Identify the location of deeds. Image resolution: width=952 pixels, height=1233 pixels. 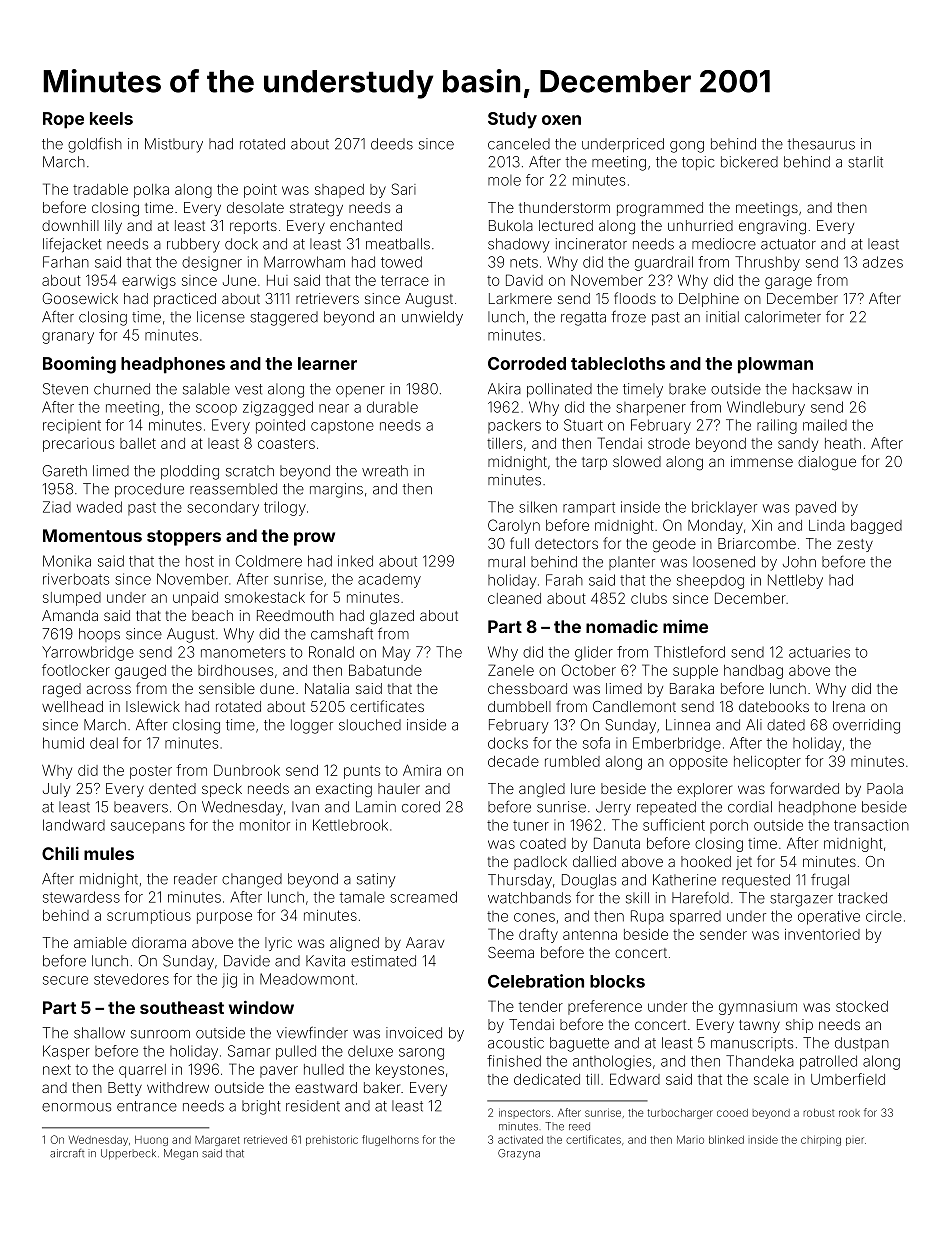
(392, 144).
